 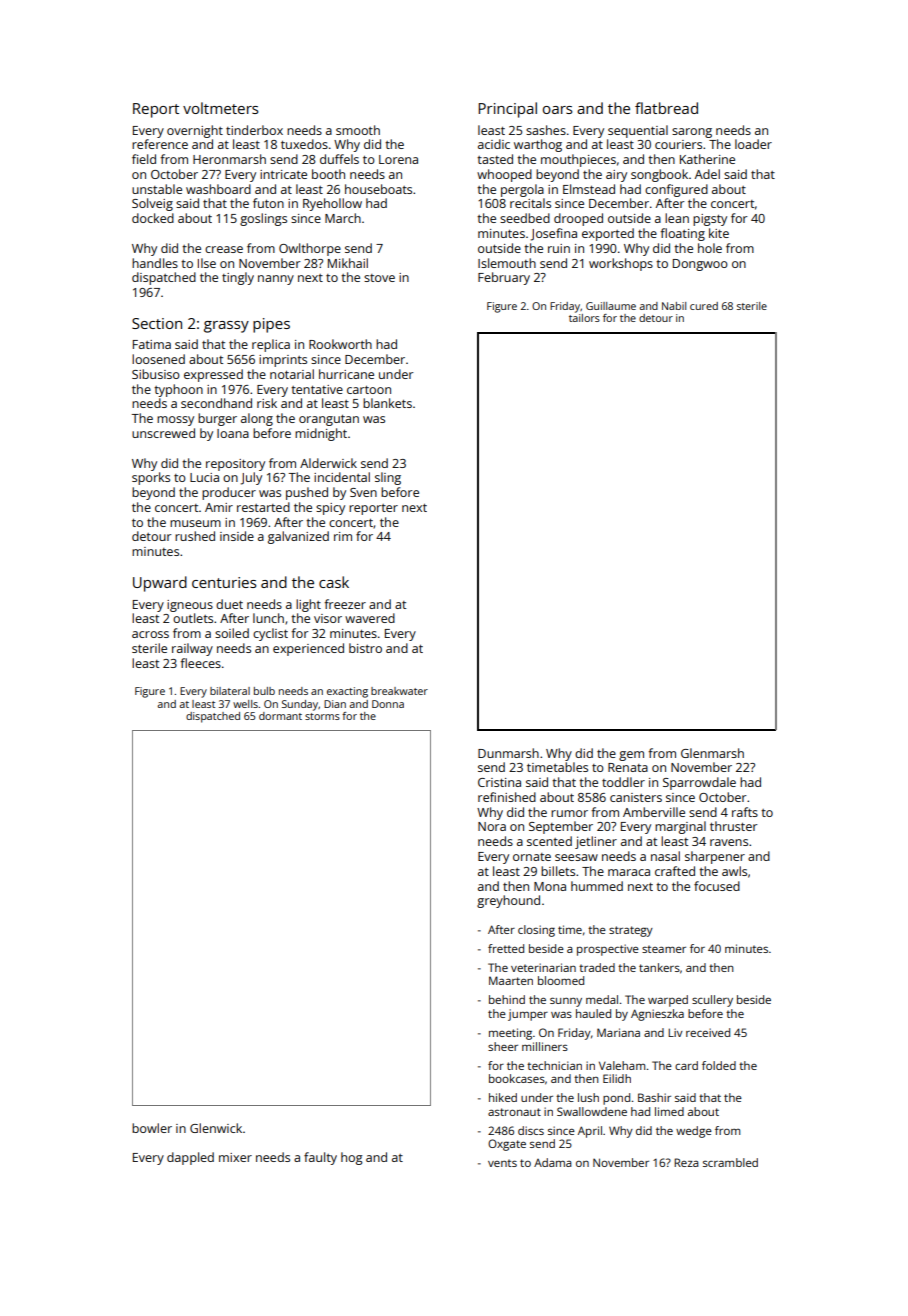 I want to click on reference, so click(x=160, y=144).
